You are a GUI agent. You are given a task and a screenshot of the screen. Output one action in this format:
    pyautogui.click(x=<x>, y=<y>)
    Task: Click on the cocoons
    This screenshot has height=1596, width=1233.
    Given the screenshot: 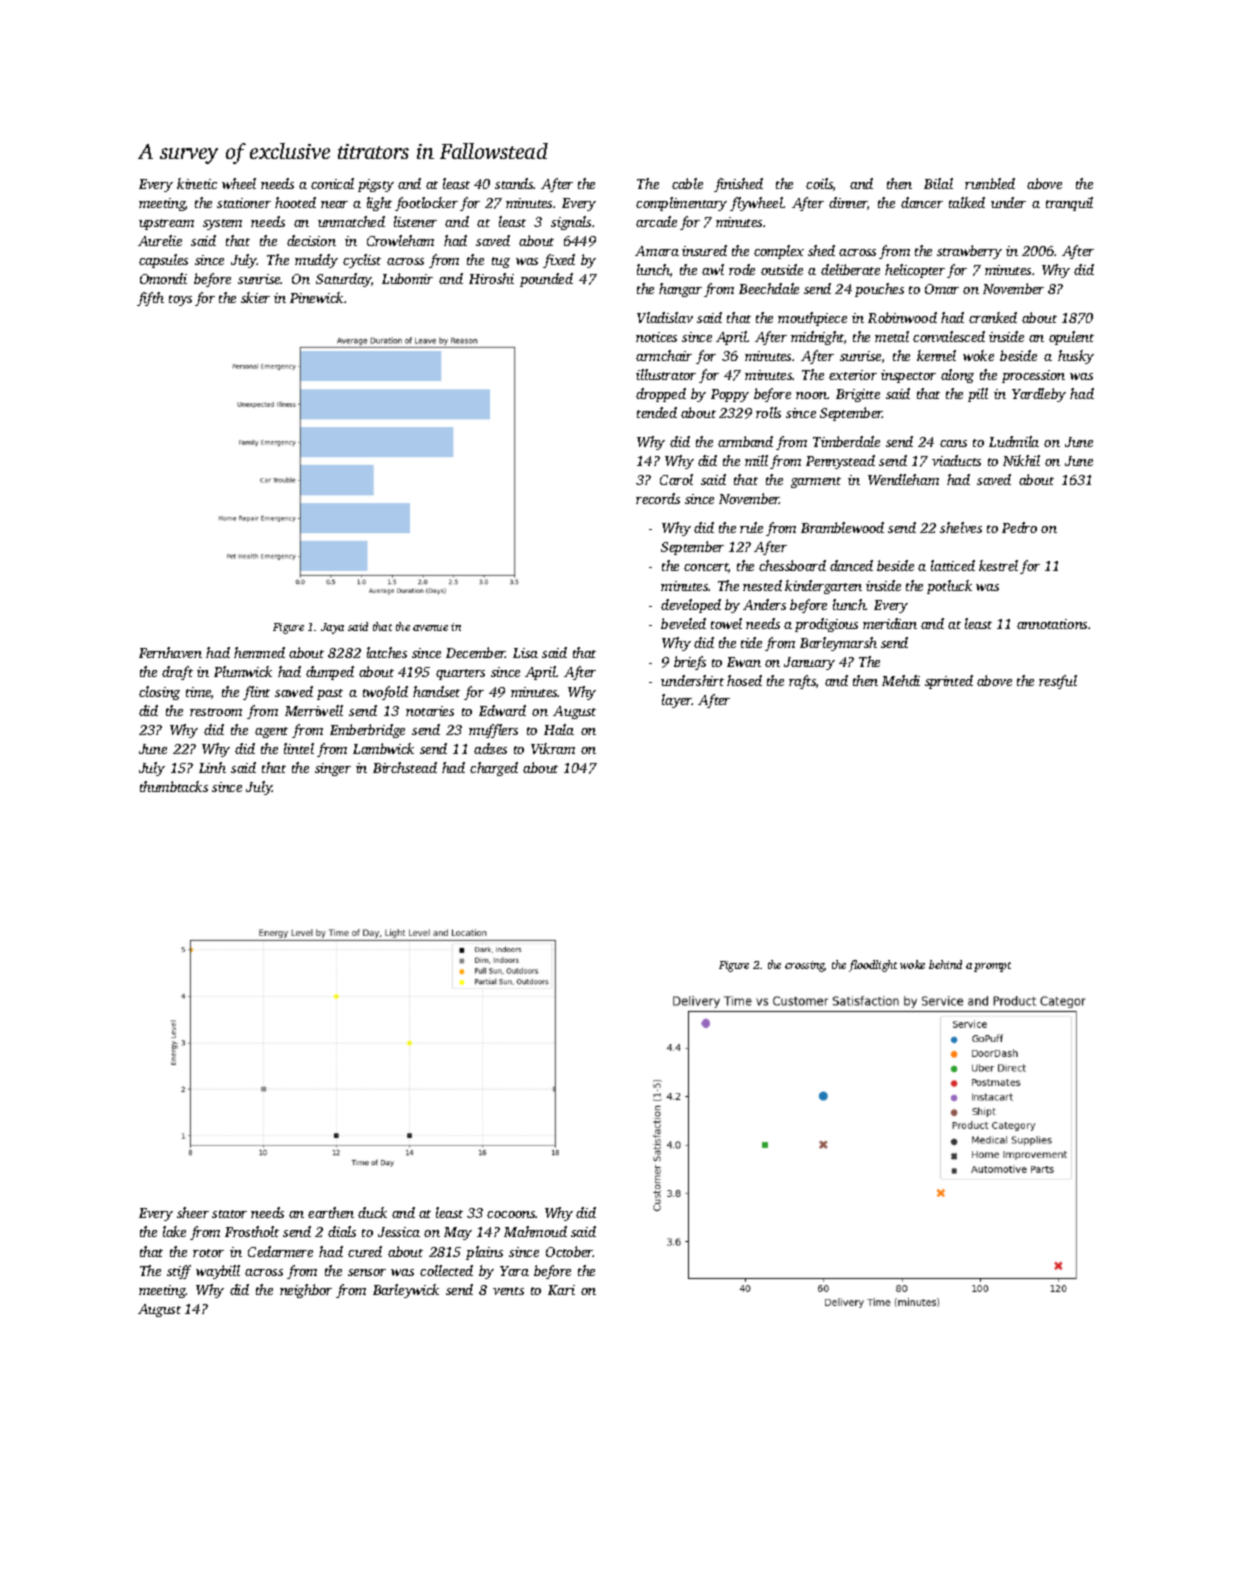 What is the action you would take?
    pyautogui.click(x=511, y=1214)
